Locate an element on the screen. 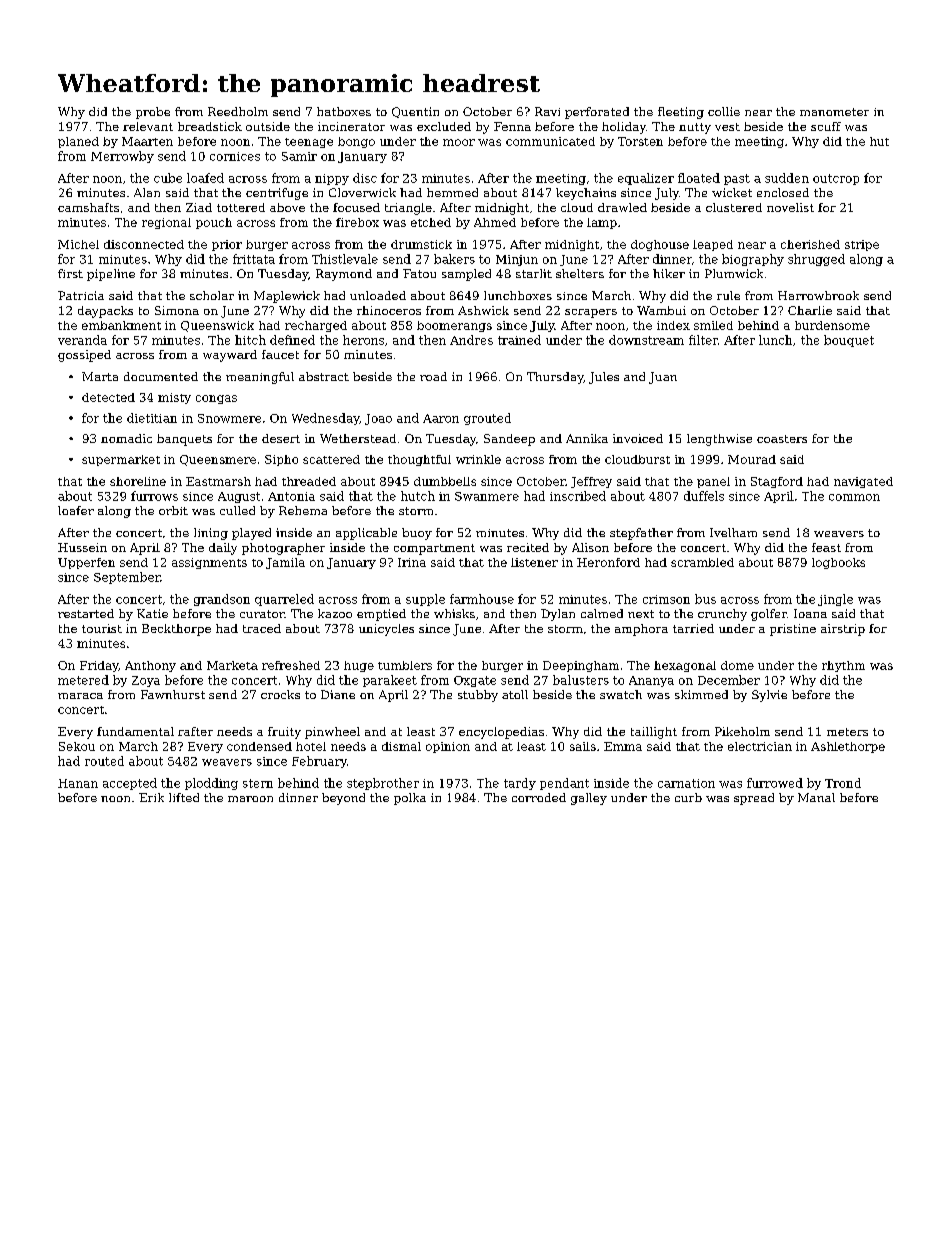 This screenshot has width=952, height=1233. meters is located at coordinates (847, 732).
